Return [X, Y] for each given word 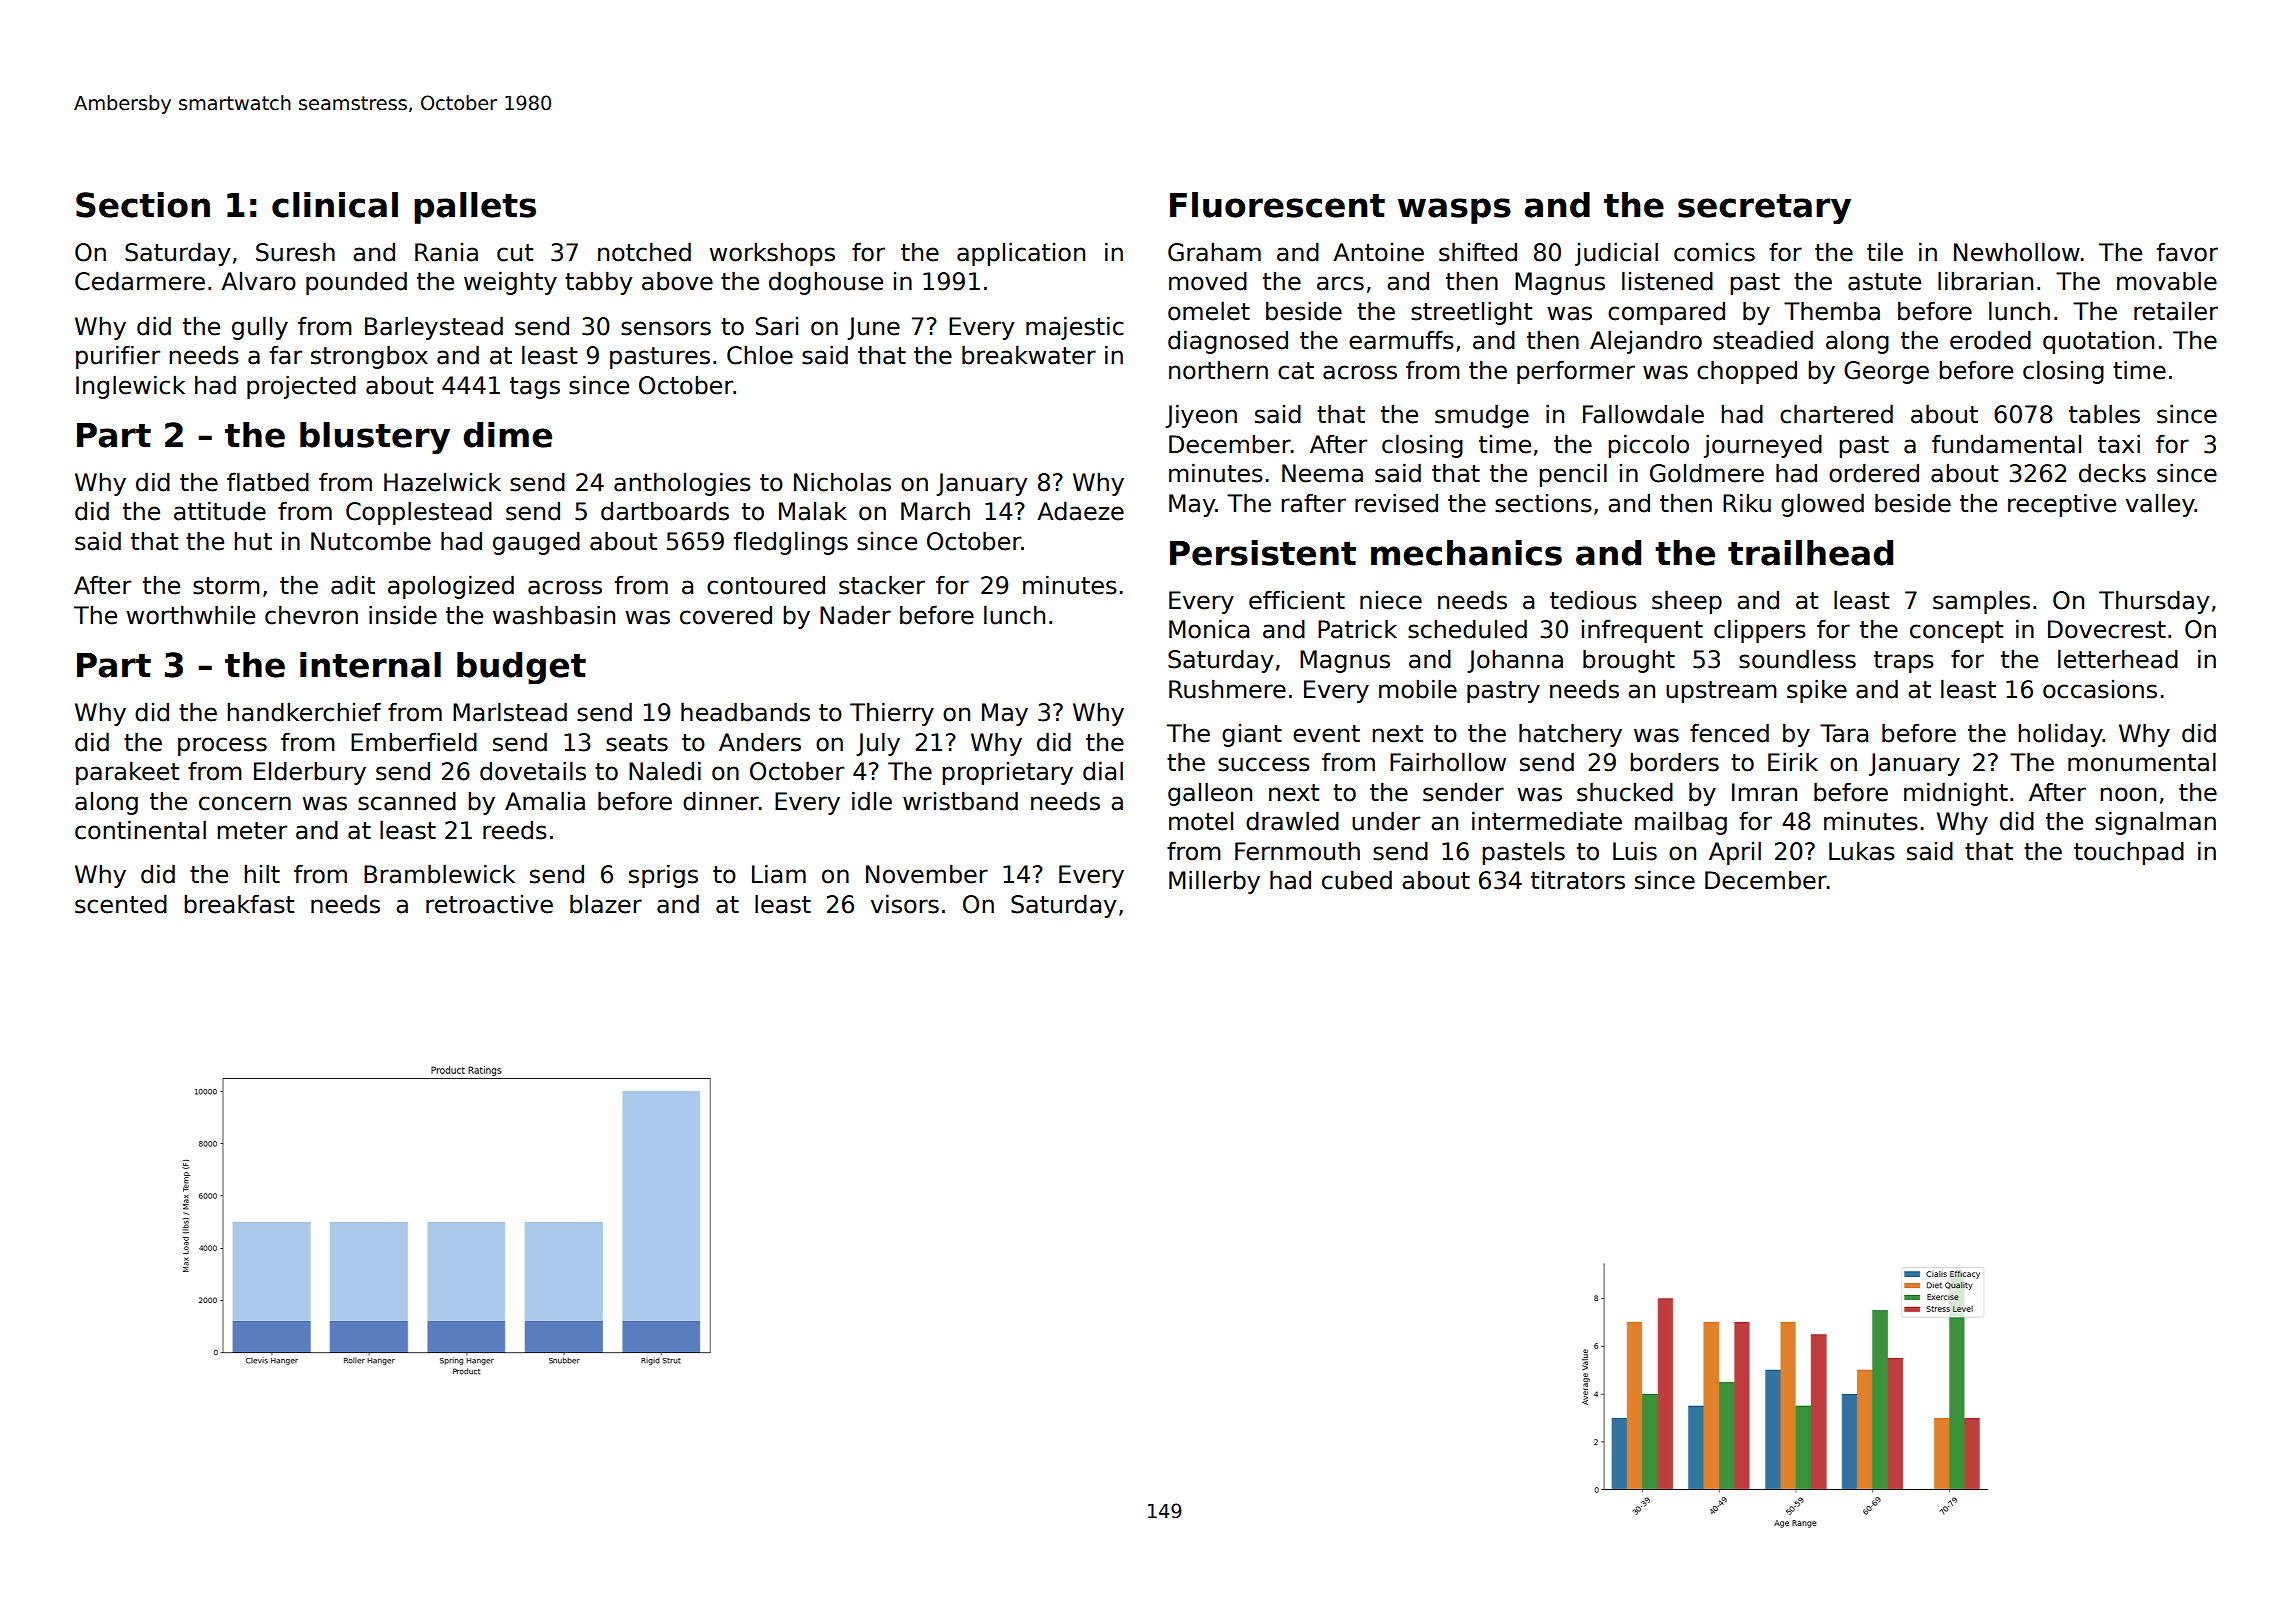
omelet [1209, 311]
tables [2104, 414]
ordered [1874, 473]
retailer [2176, 311]
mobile [1418, 689]
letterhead [2118, 659]
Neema [1322, 473]
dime [507, 435]
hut [253, 541]
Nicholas [842, 482]
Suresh [295, 252]
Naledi [665, 771]
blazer [606, 904]
